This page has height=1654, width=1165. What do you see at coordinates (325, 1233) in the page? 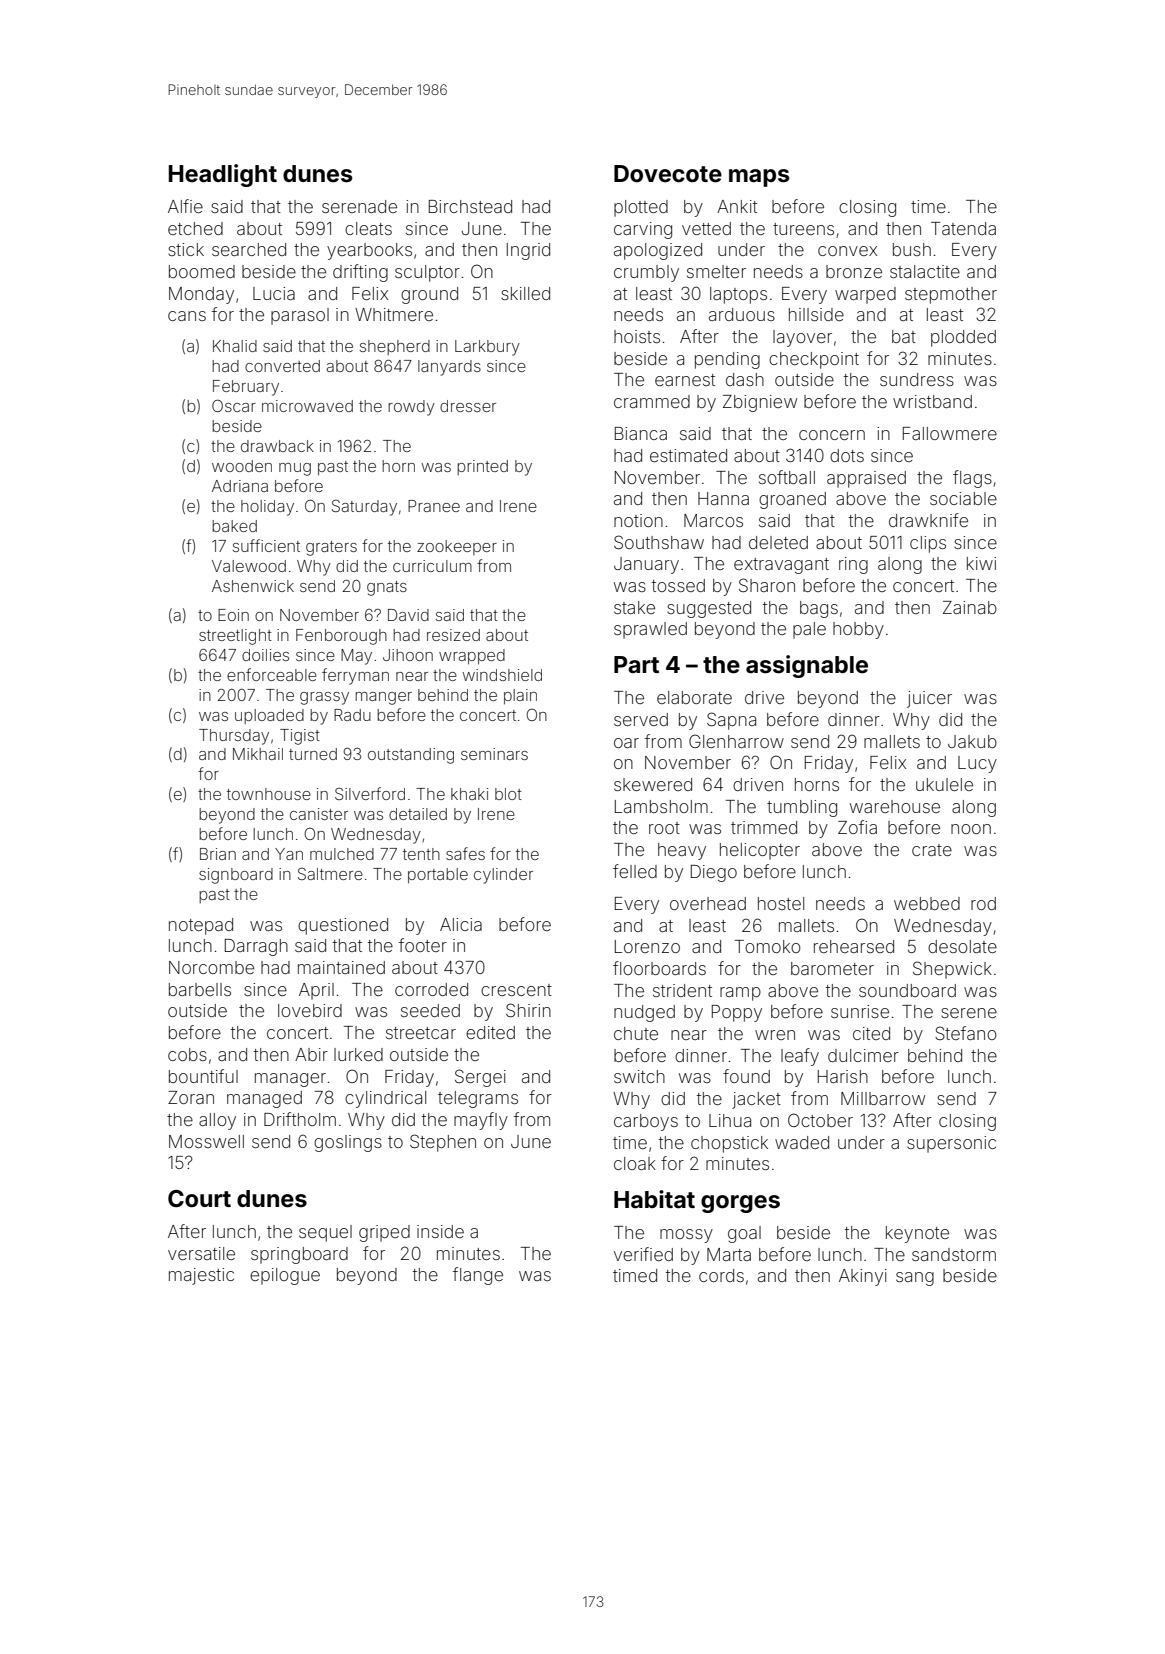
I see `sequel` at bounding box center [325, 1233].
